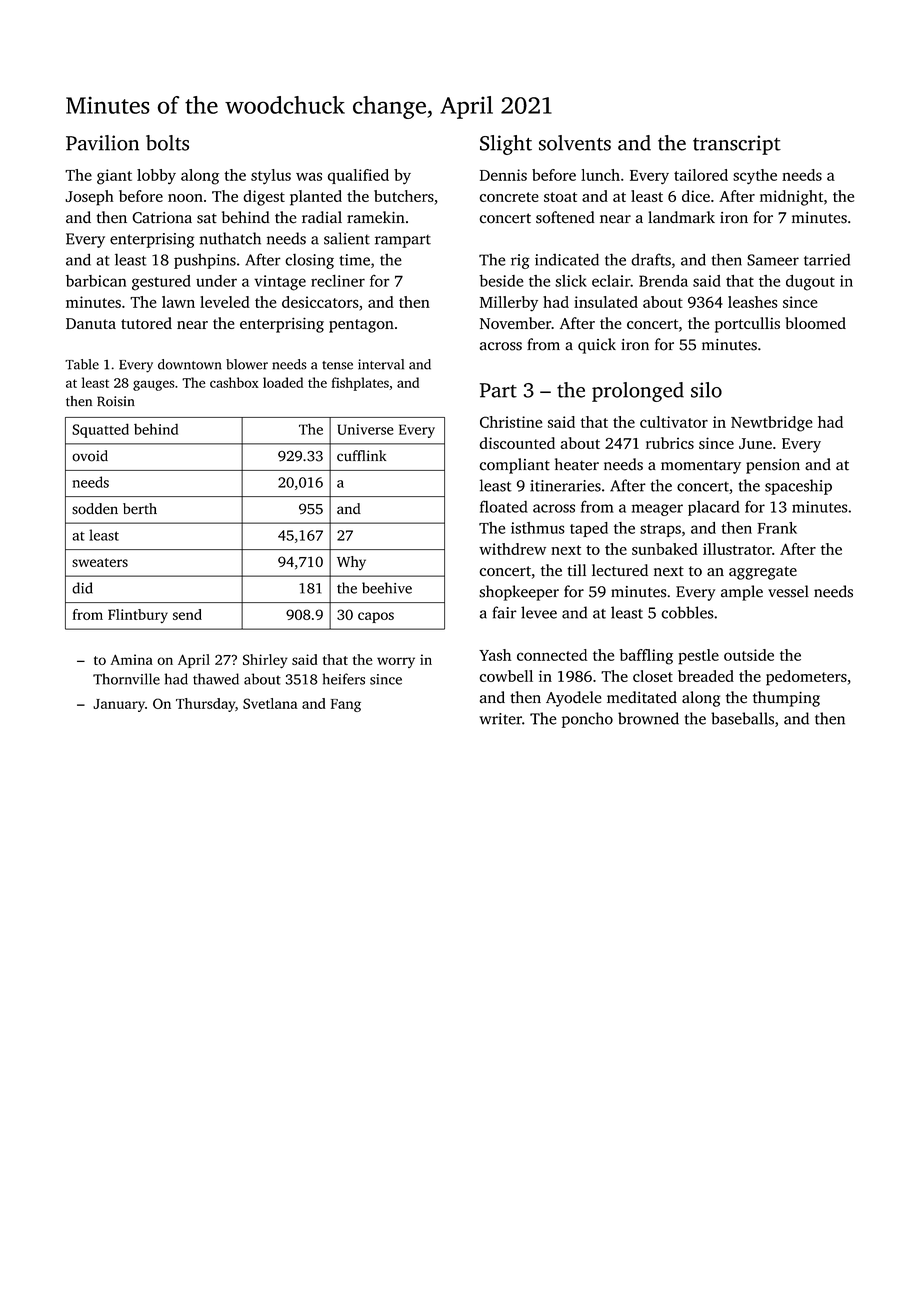 Image resolution: width=924 pixels, height=1308 pixels. What do you see at coordinates (154, 385) in the image?
I see `gauges` at bounding box center [154, 385].
